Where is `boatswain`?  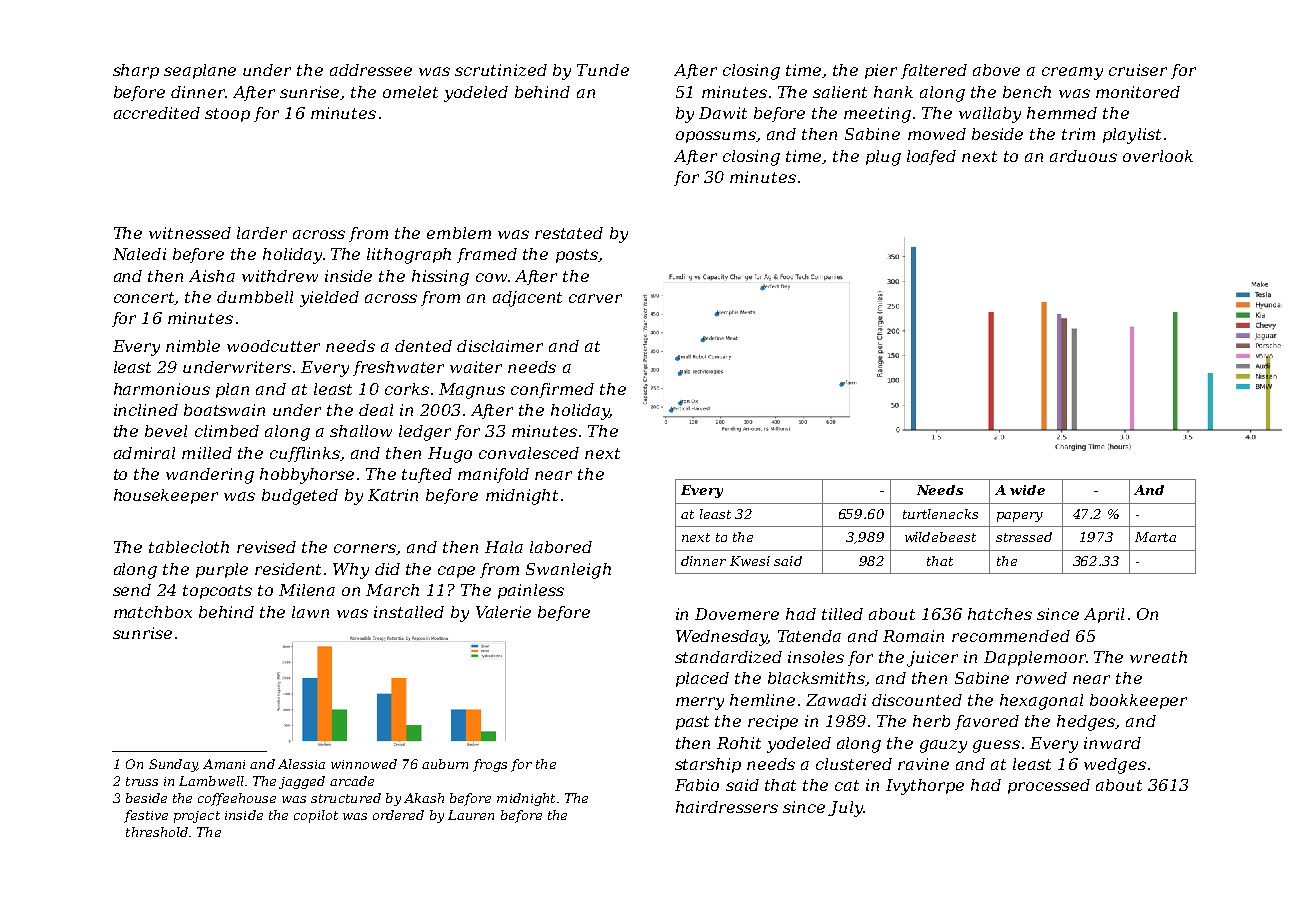 boatswain is located at coordinates (224, 410).
